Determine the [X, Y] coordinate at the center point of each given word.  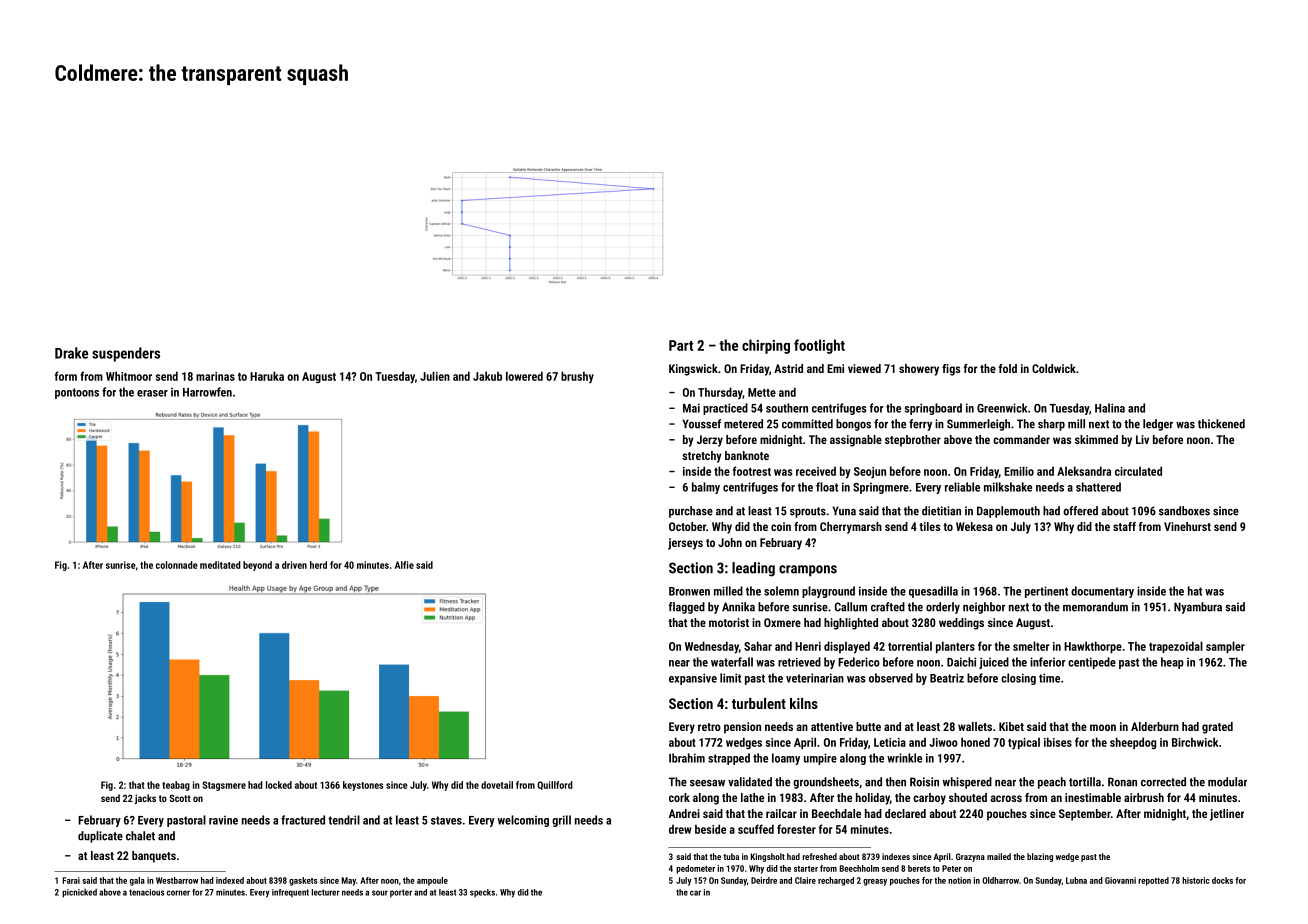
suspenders [126, 354]
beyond [257, 566]
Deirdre [764, 880]
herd [318, 565]
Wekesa [974, 526]
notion [959, 880]
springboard [933, 409]
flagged [686, 608]
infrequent [290, 893]
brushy [577, 377]
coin [781, 526]
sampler [1225, 647]
